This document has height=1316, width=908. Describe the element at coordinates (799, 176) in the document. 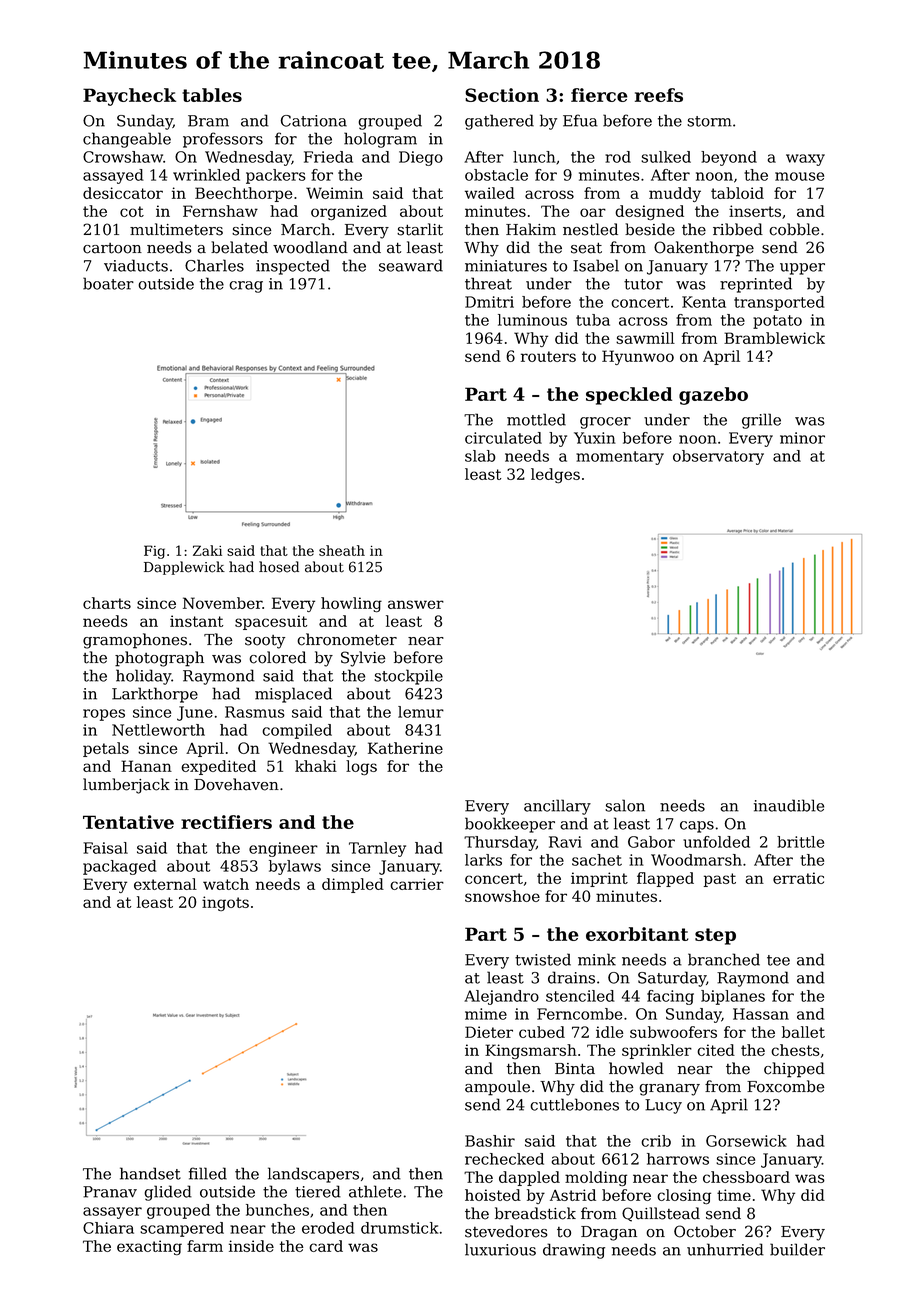

I see `mouse` at that location.
